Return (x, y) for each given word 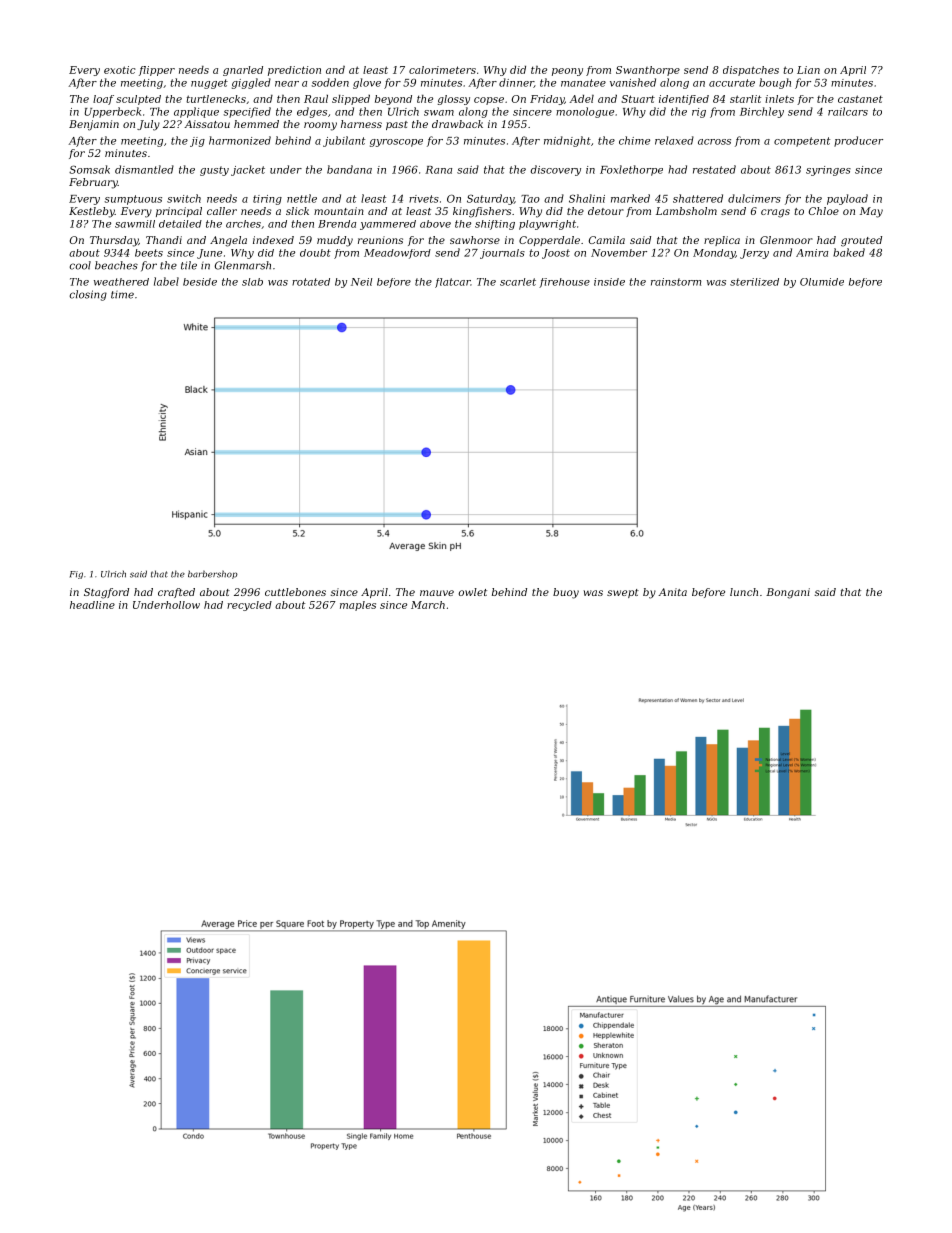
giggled (251, 83)
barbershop (213, 574)
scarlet (518, 282)
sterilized (754, 282)
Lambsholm (686, 211)
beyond (393, 100)
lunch (744, 592)
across (714, 142)
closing (88, 295)
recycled (249, 606)
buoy (566, 593)
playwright (547, 225)
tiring (267, 200)
